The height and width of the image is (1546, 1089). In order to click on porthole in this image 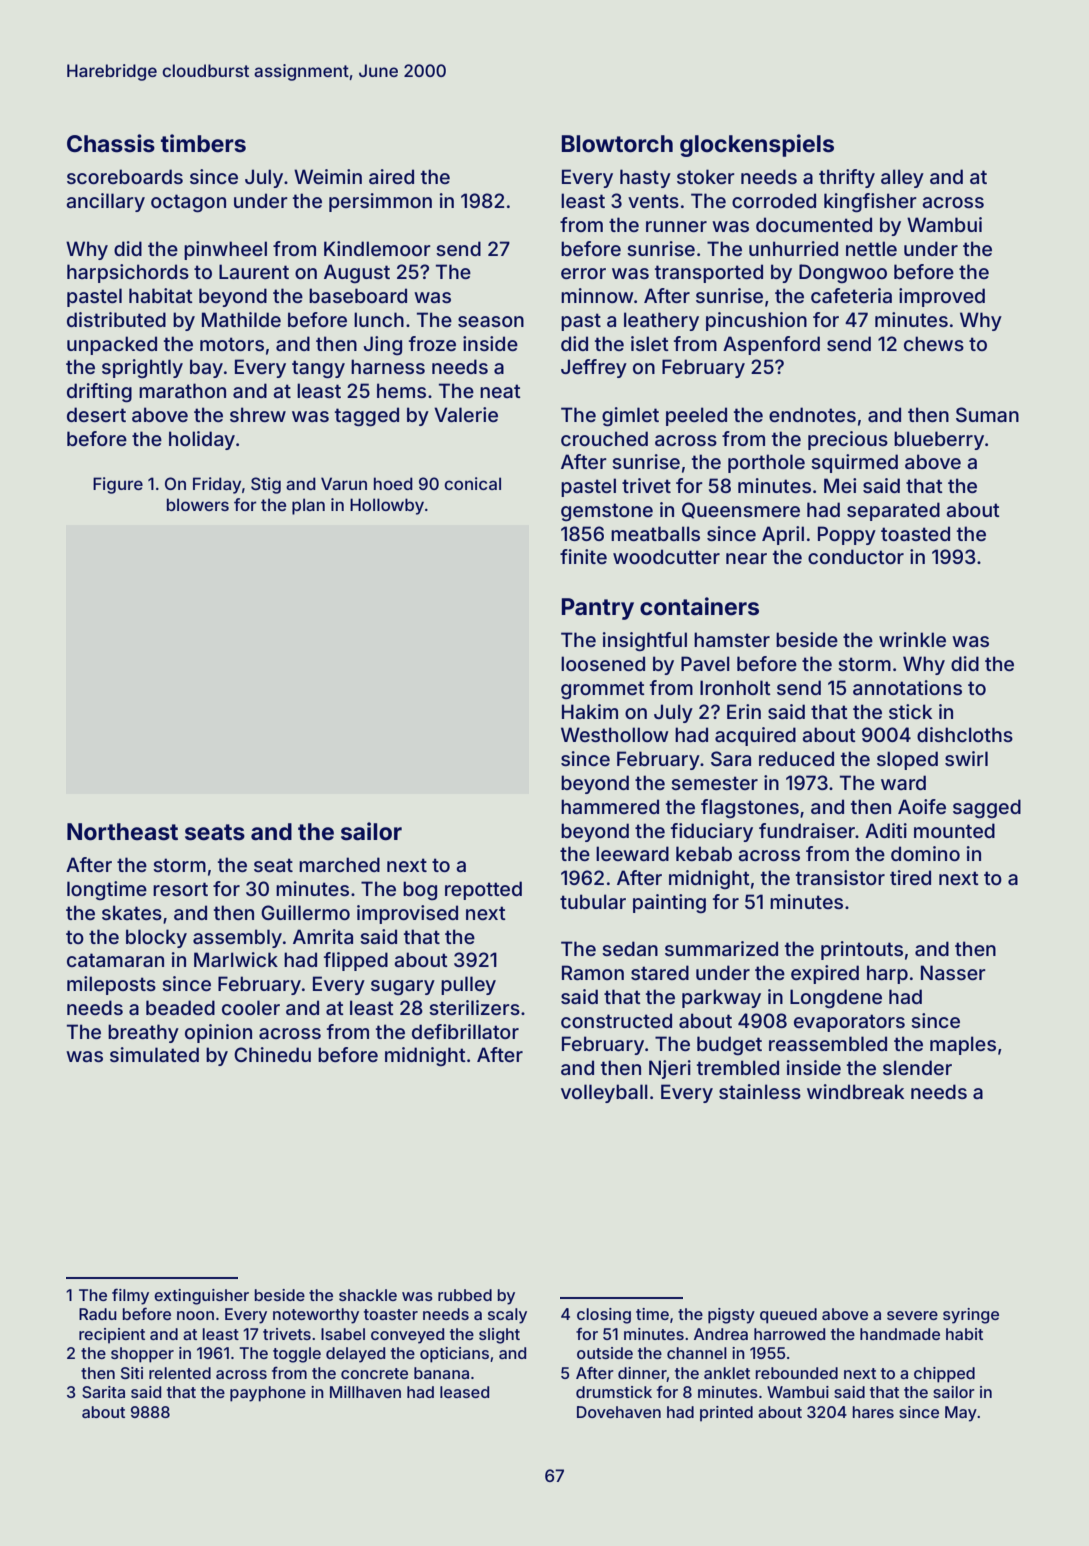, I will do `click(766, 463)`.
